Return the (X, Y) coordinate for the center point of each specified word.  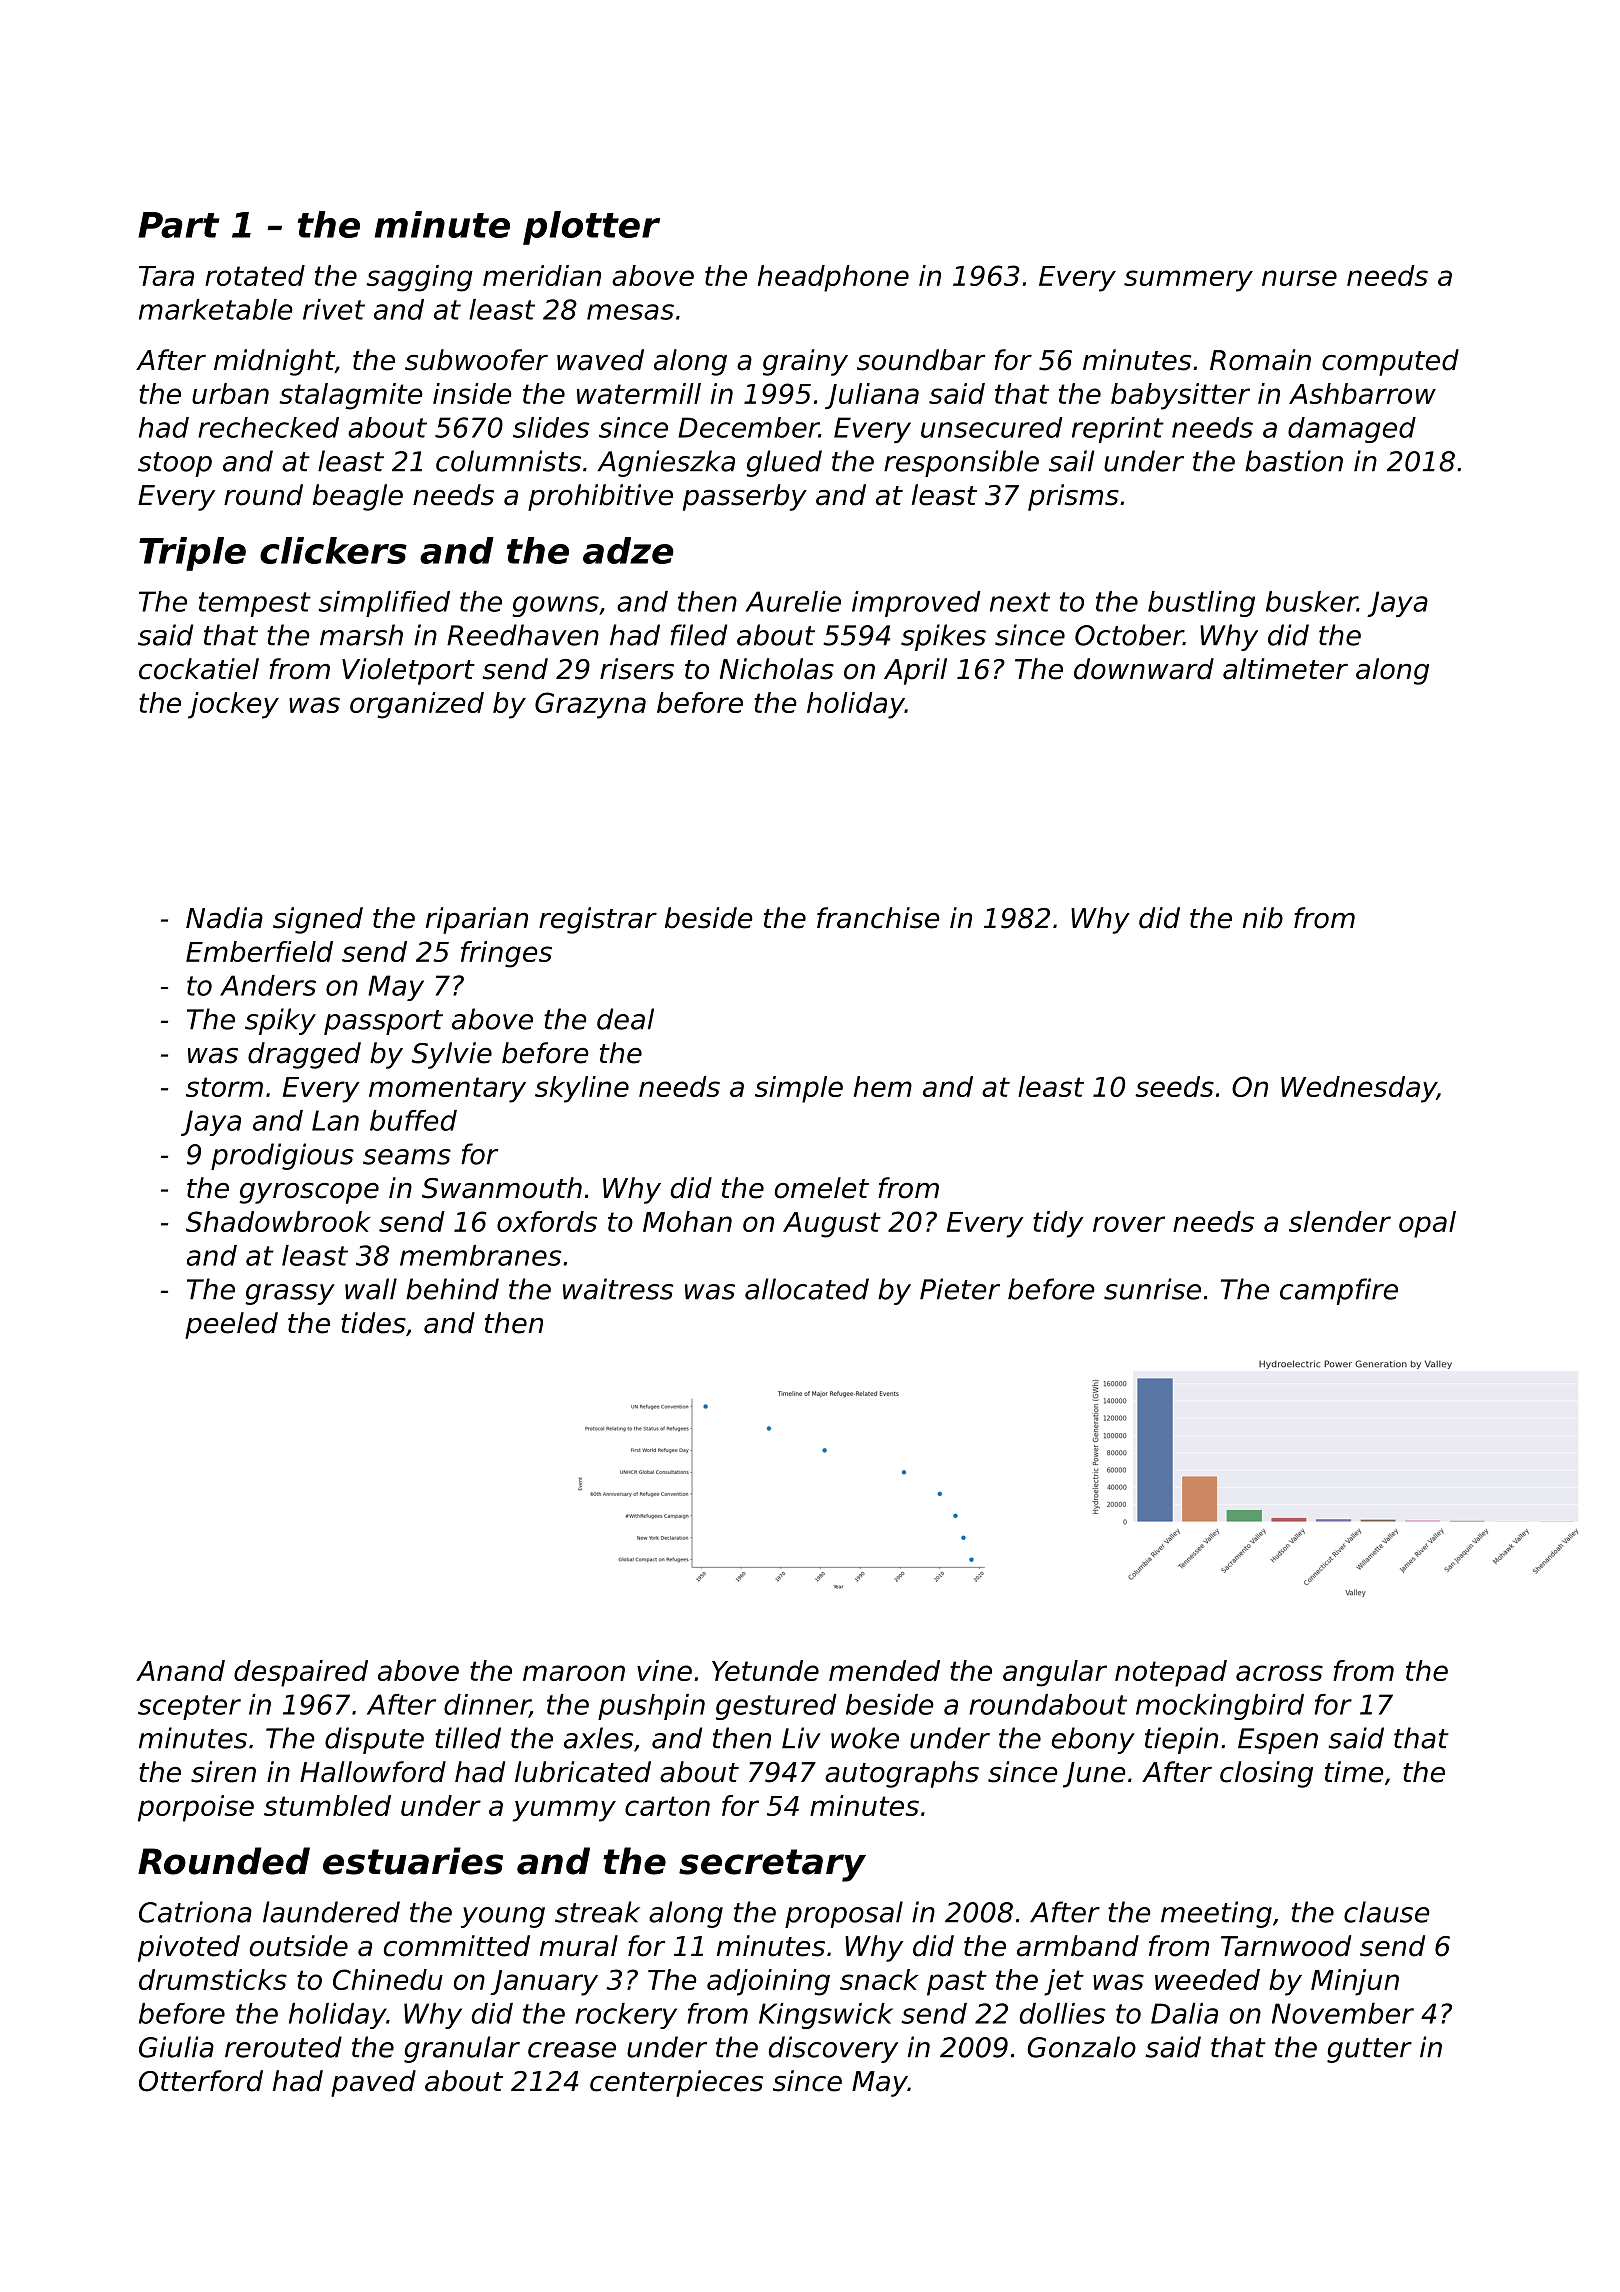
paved (373, 2083)
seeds (1174, 1086)
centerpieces (676, 2083)
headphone (833, 278)
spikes (943, 637)
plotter (591, 228)
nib (1263, 918)
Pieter (960, 1289)
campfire (1339, 1291)
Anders (268, 985)
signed (318, 920)
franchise (878, 918)
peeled (231, 1325)
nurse (1299, 278)
